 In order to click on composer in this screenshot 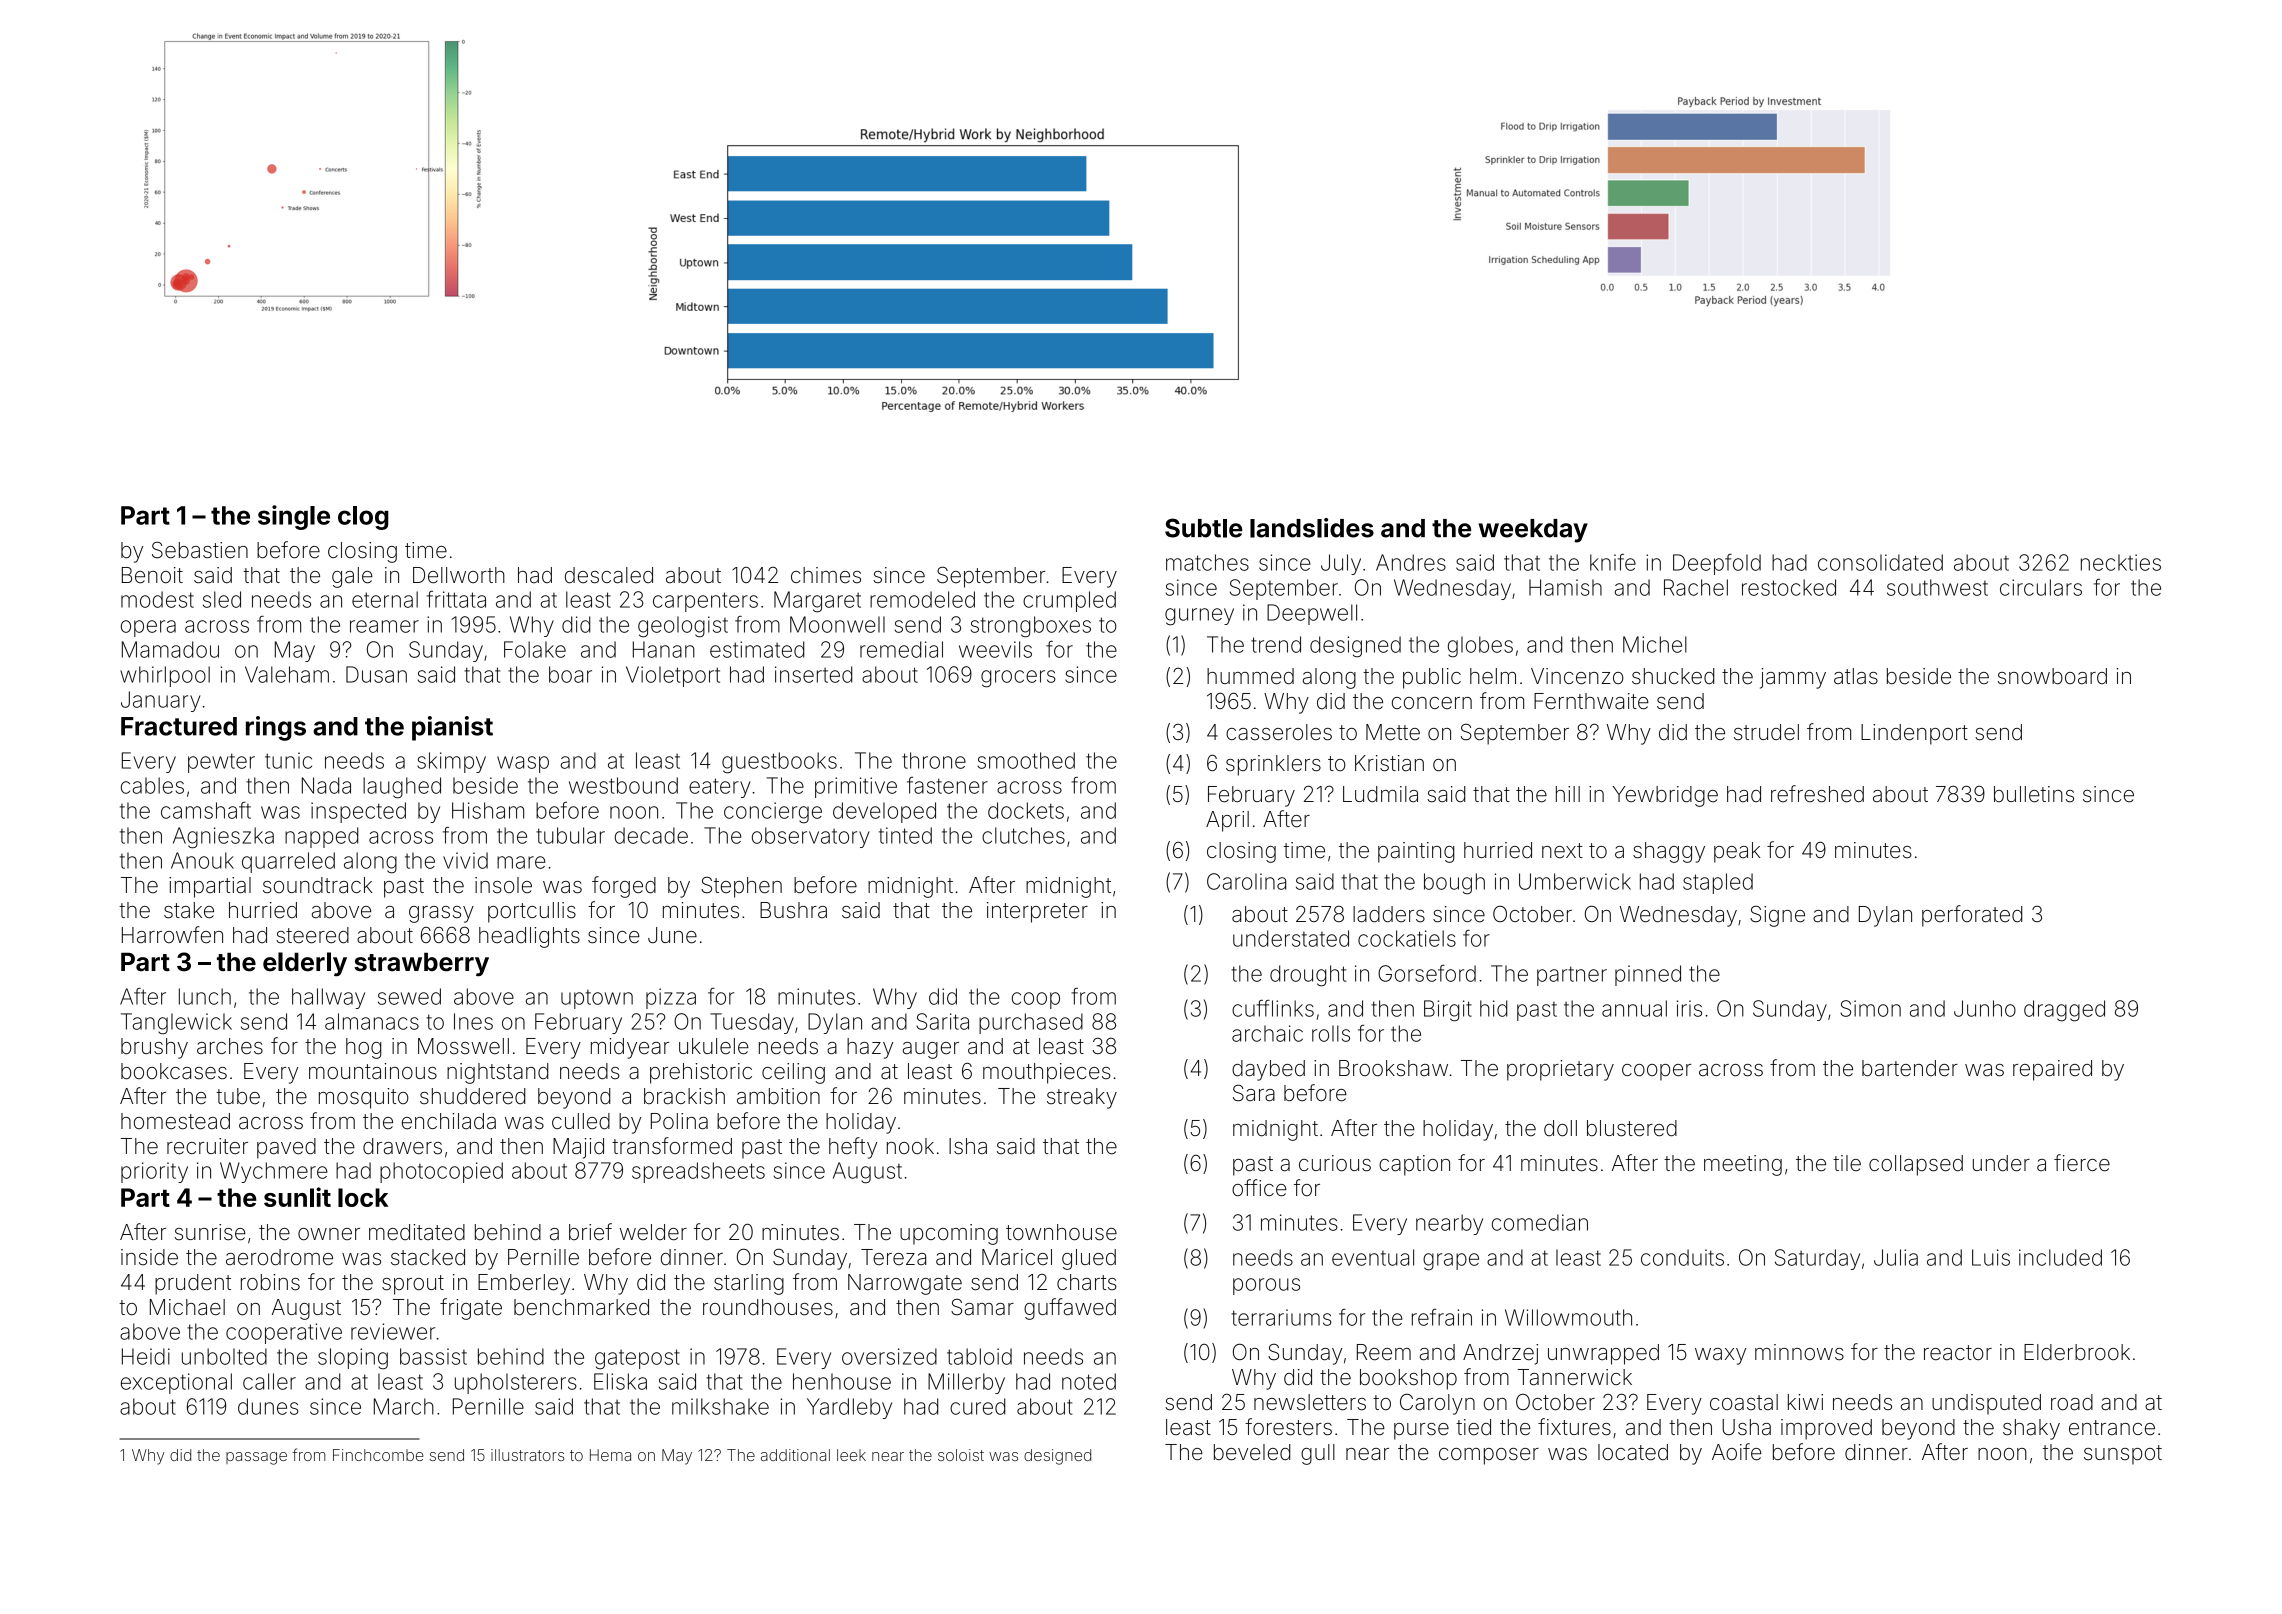, I will do `click(1489, 1456)`.
